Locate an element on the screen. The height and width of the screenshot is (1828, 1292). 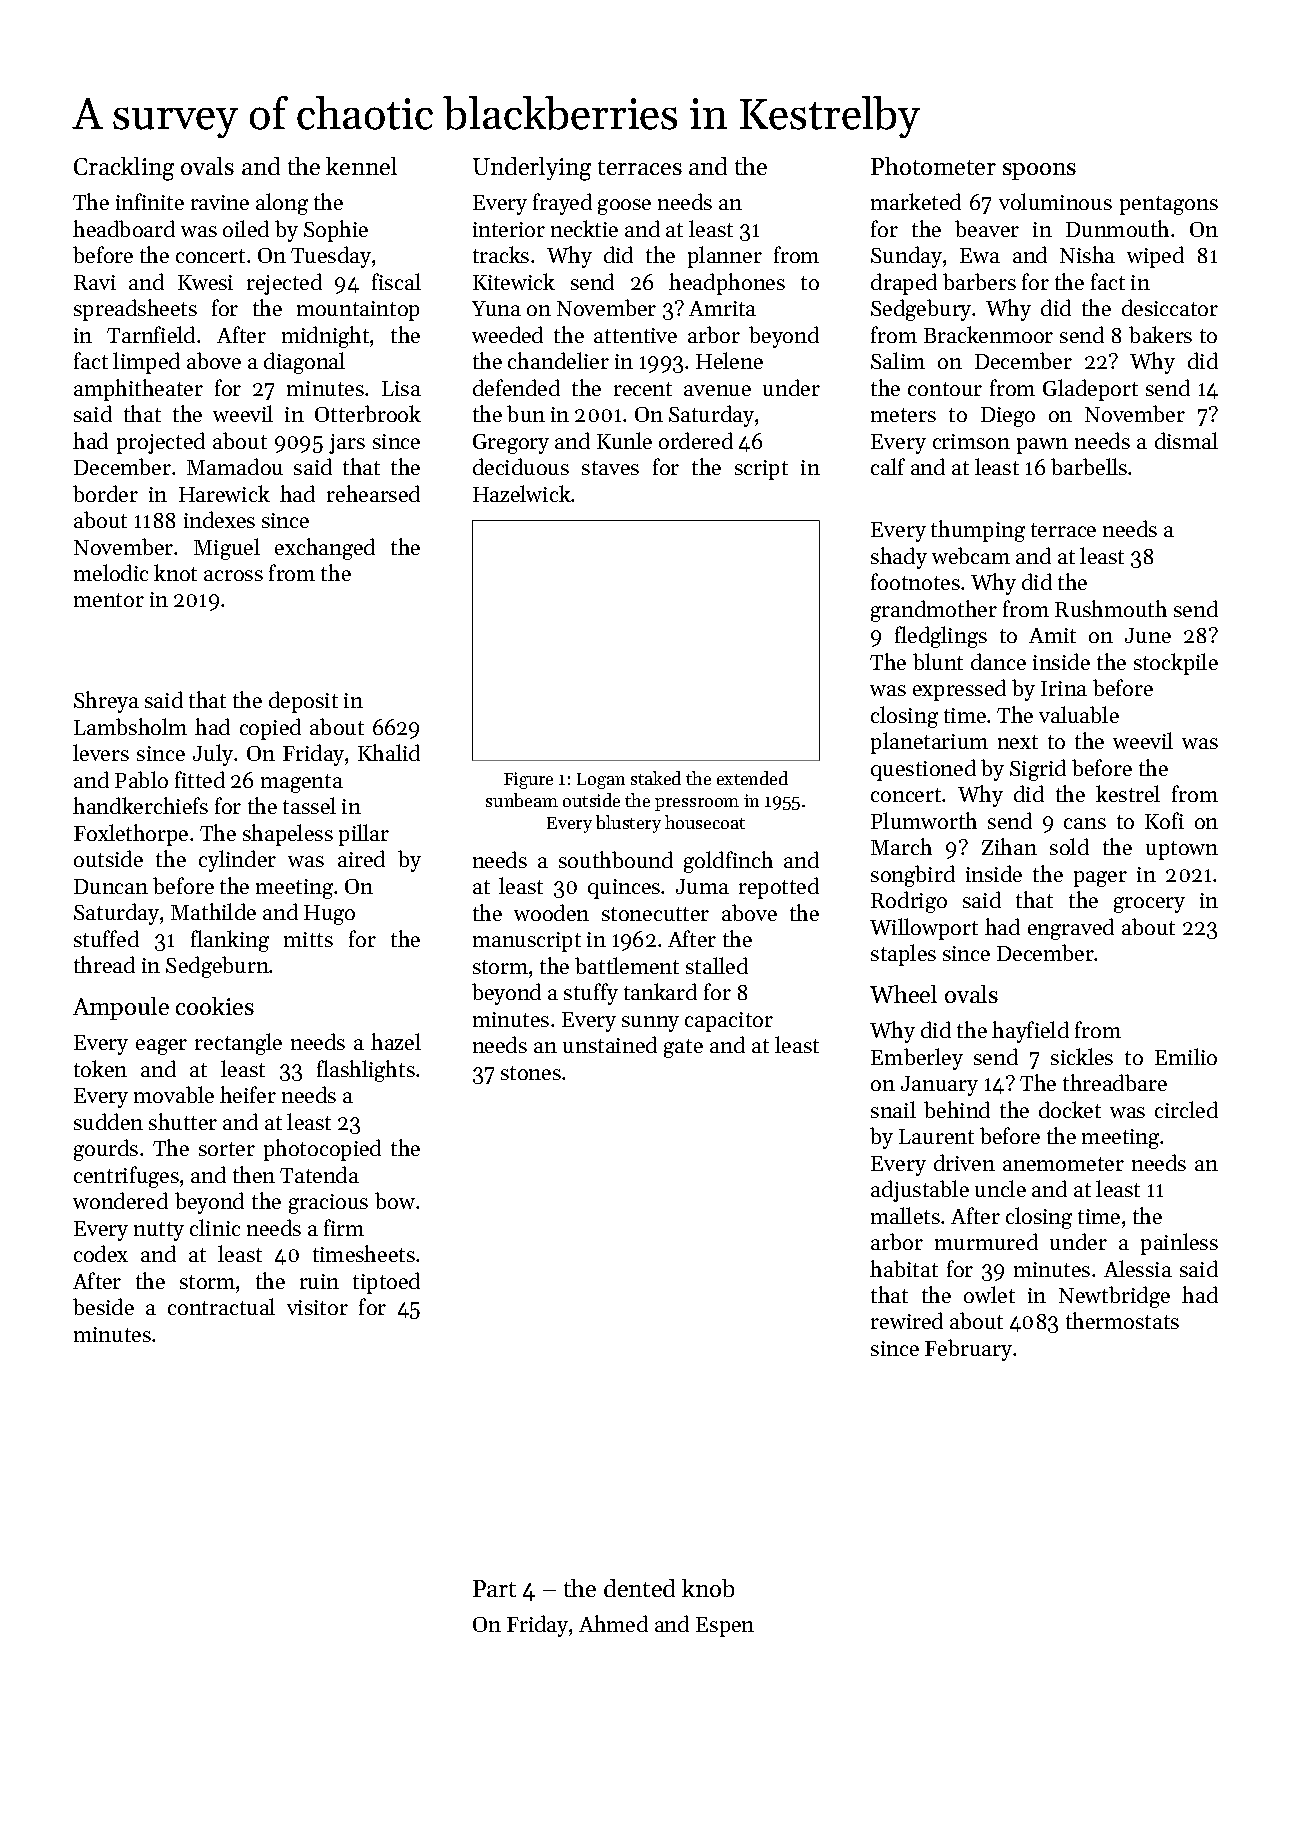
spoons is located at coordinates (1039, 171).
